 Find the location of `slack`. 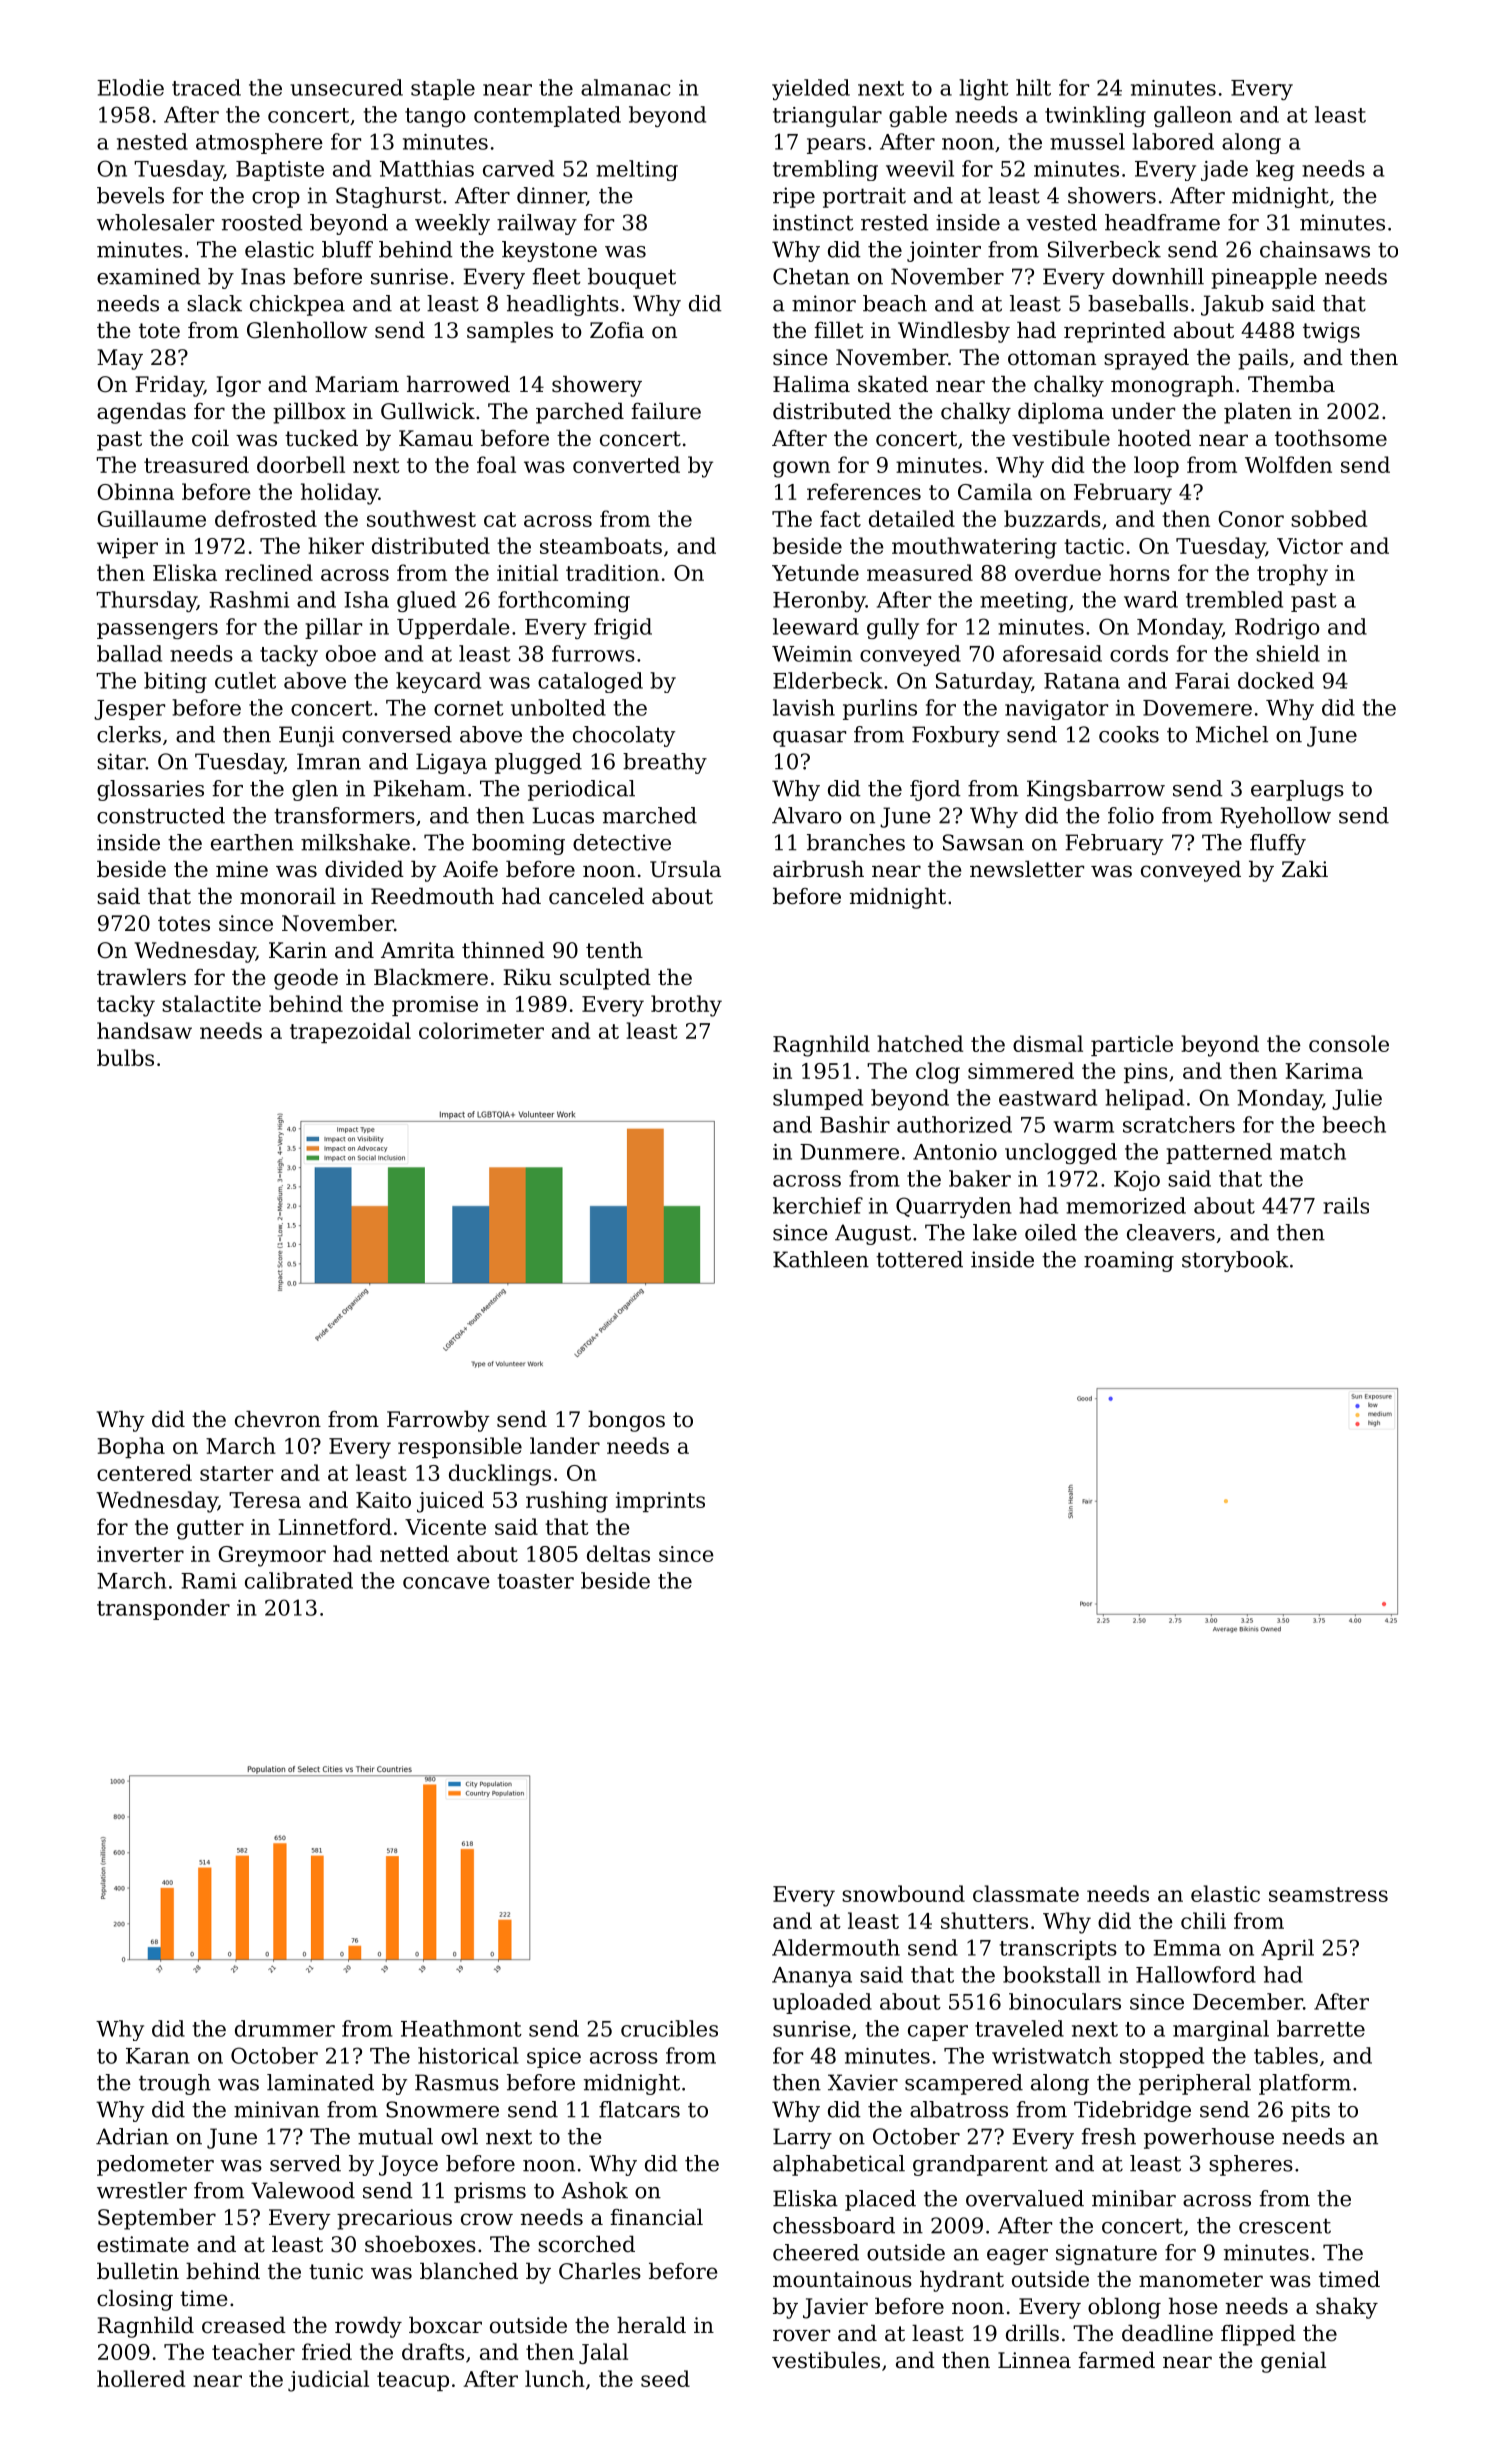

slack is located at coordinates (214, 303).
